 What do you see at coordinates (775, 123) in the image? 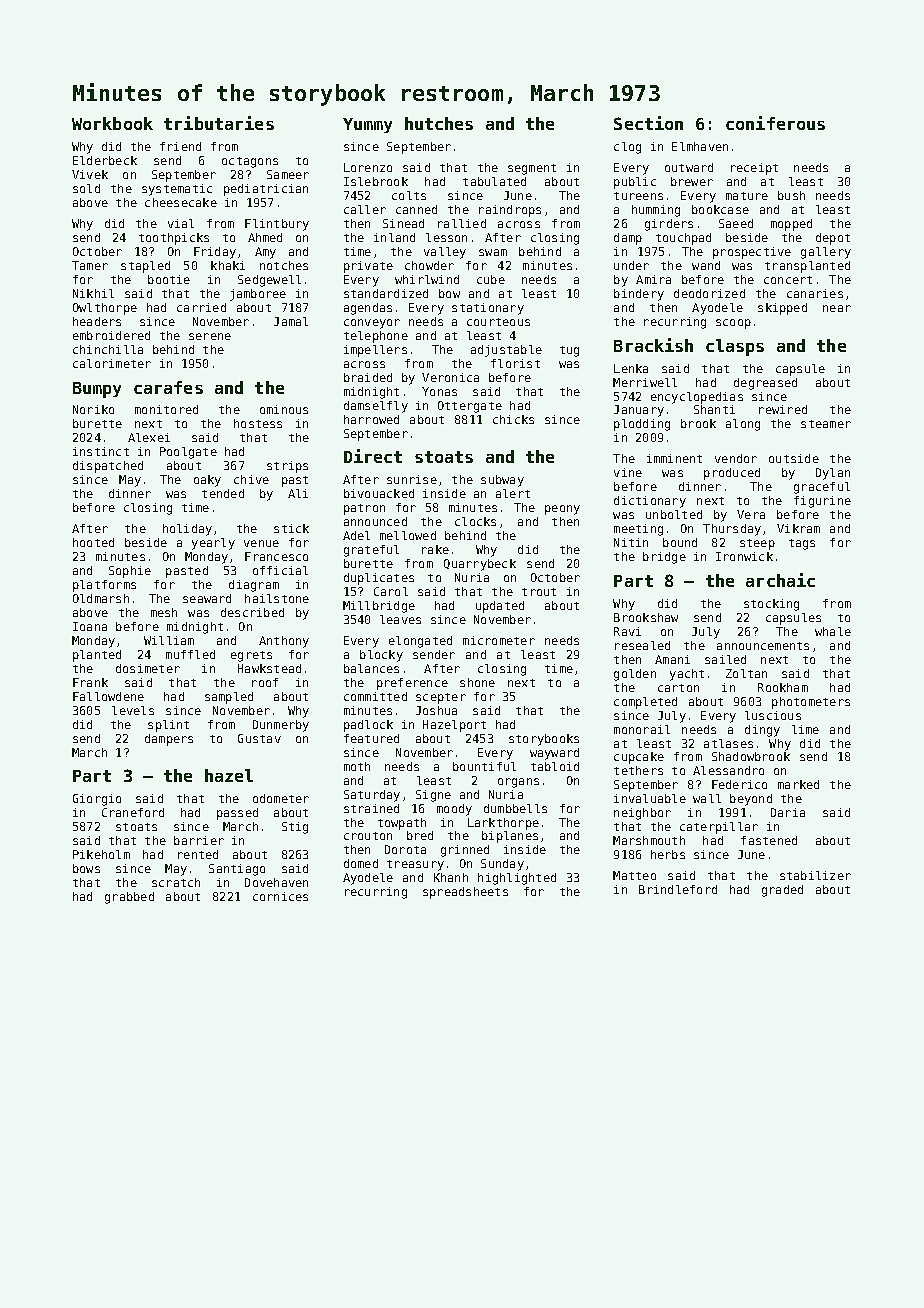
I see `coniferous` at bounding box center [775, 123].
